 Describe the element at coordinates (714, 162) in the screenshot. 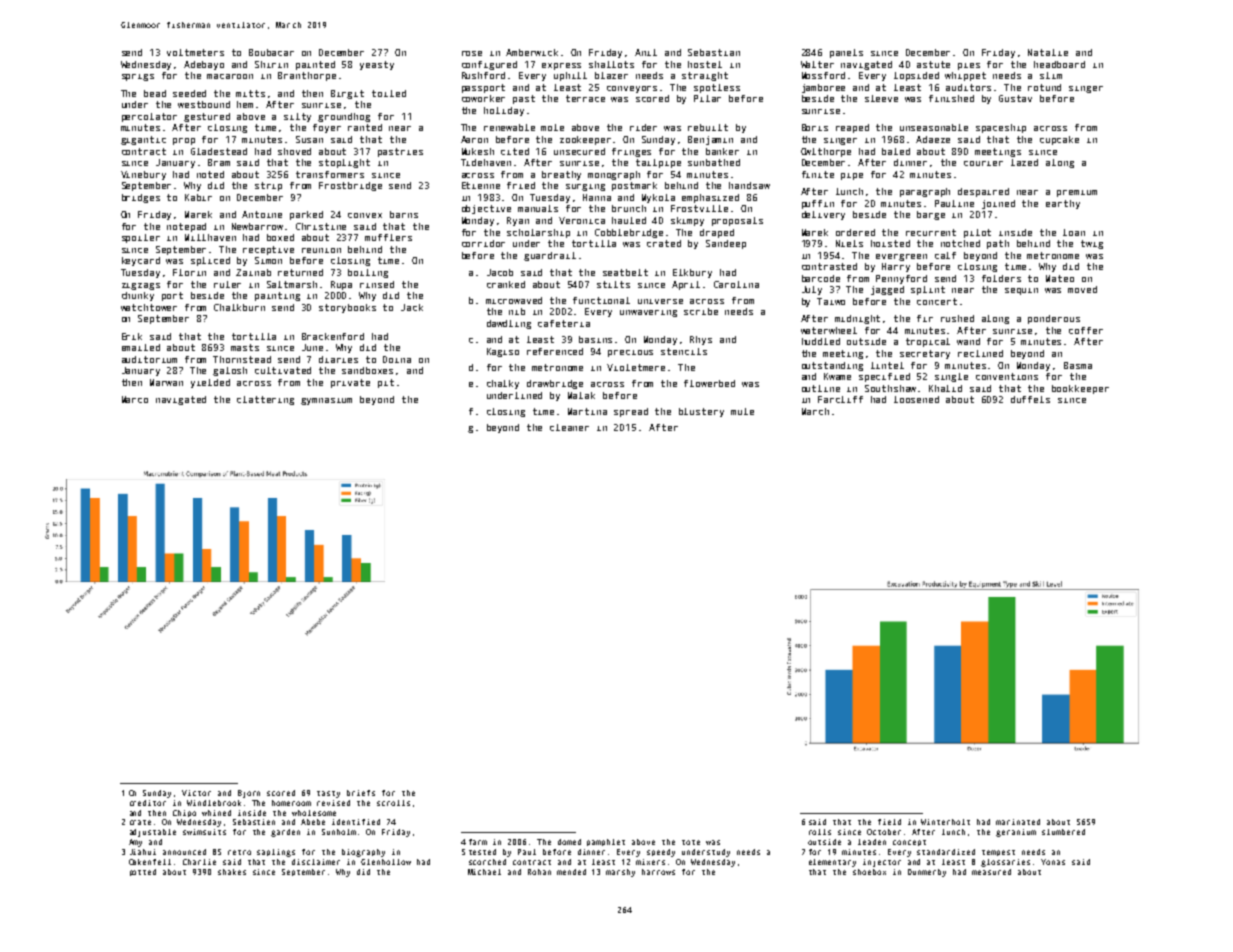

I see `sunbathed` at that location.
